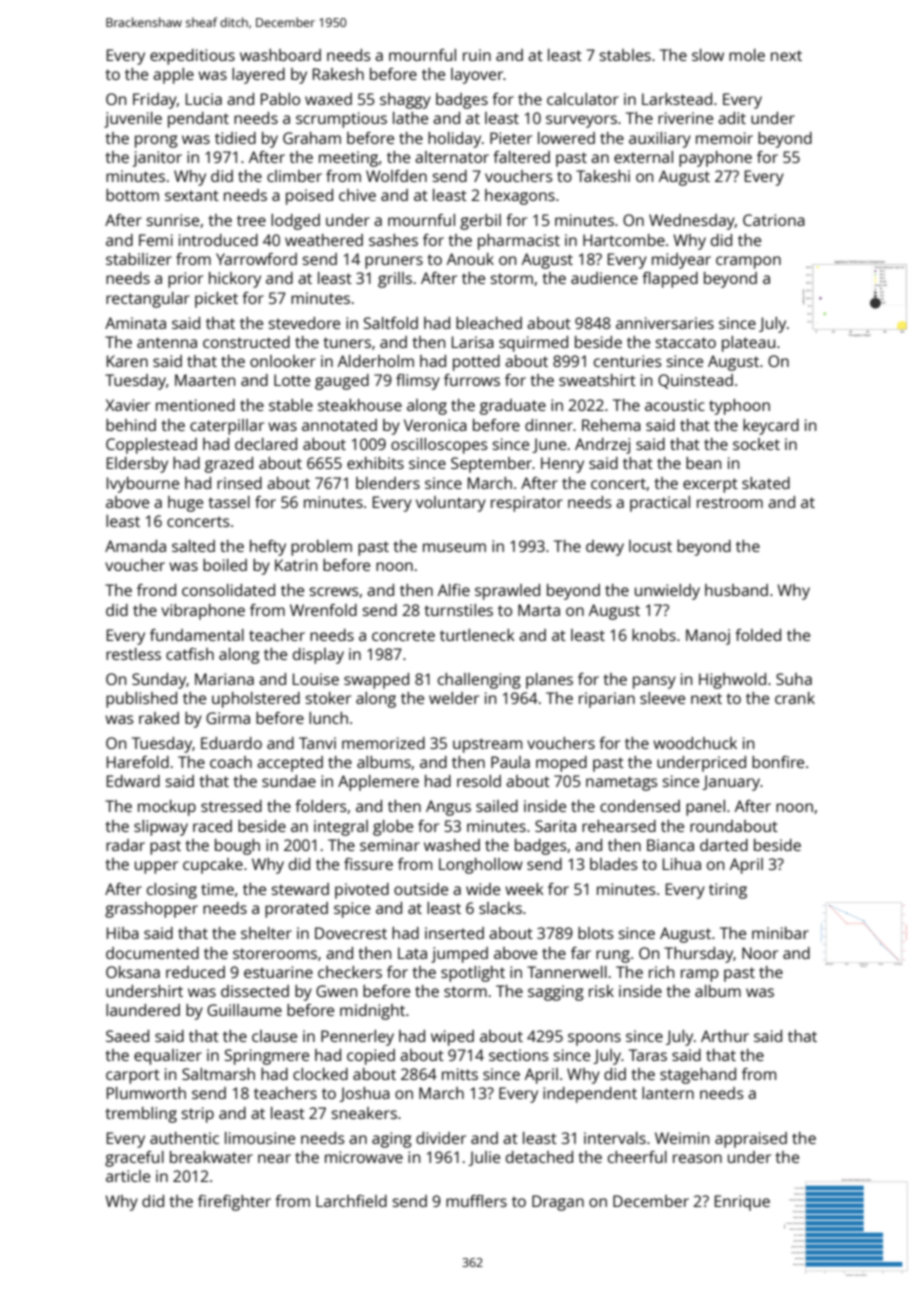 This page has height=1308, width=924. Describe the element at coordinates (567, 972) in the page. I see `Tannerwell` at that location.
